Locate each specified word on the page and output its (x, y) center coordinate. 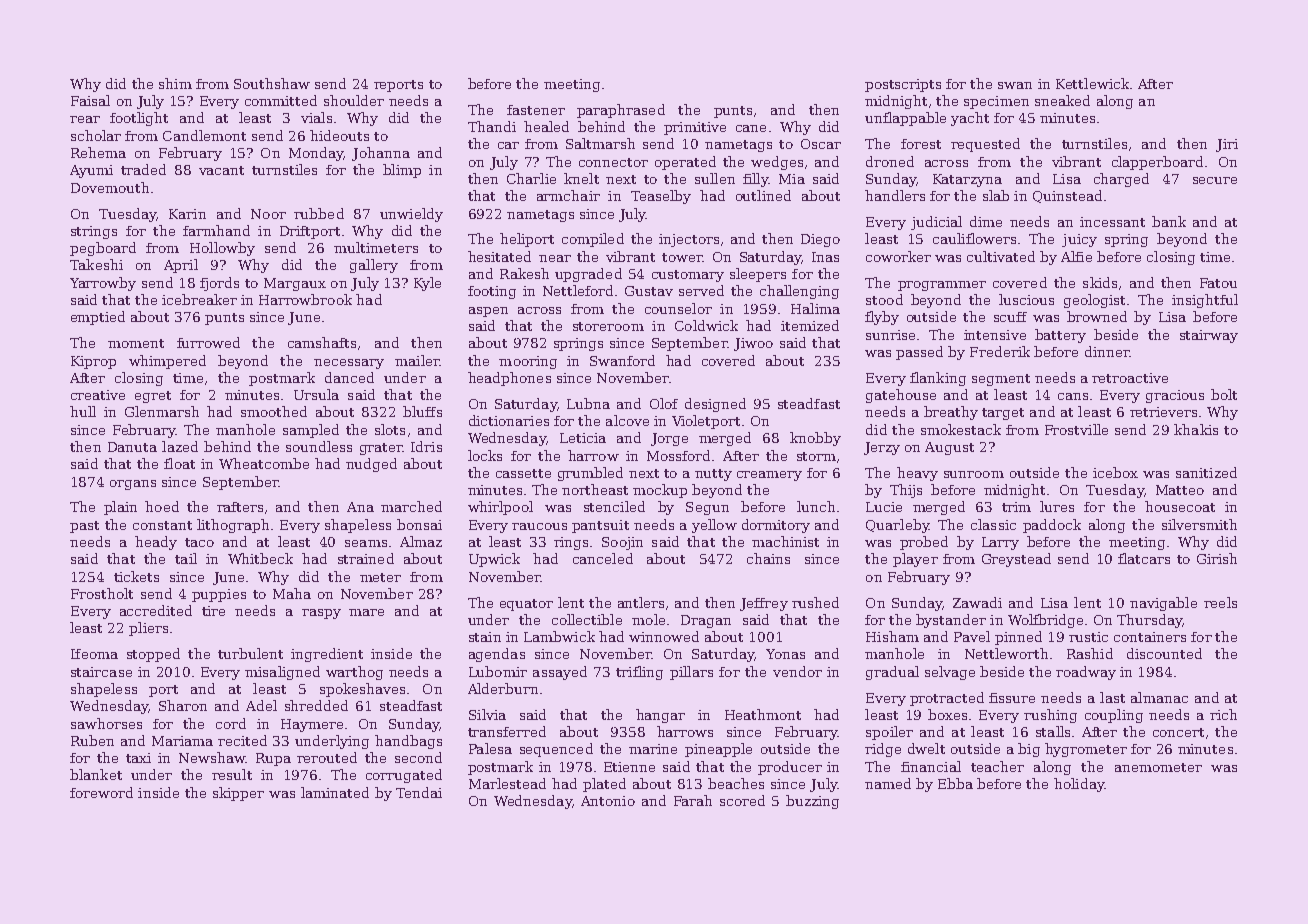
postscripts (903, 85)
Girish (1217, 558)
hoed (162, 506)
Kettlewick (1092, 83)
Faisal (90, 100)
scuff (1010, 317)
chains (768, 558)
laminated (335, 792)
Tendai (419, 792)
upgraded (588, 275)
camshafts (322, 342)
